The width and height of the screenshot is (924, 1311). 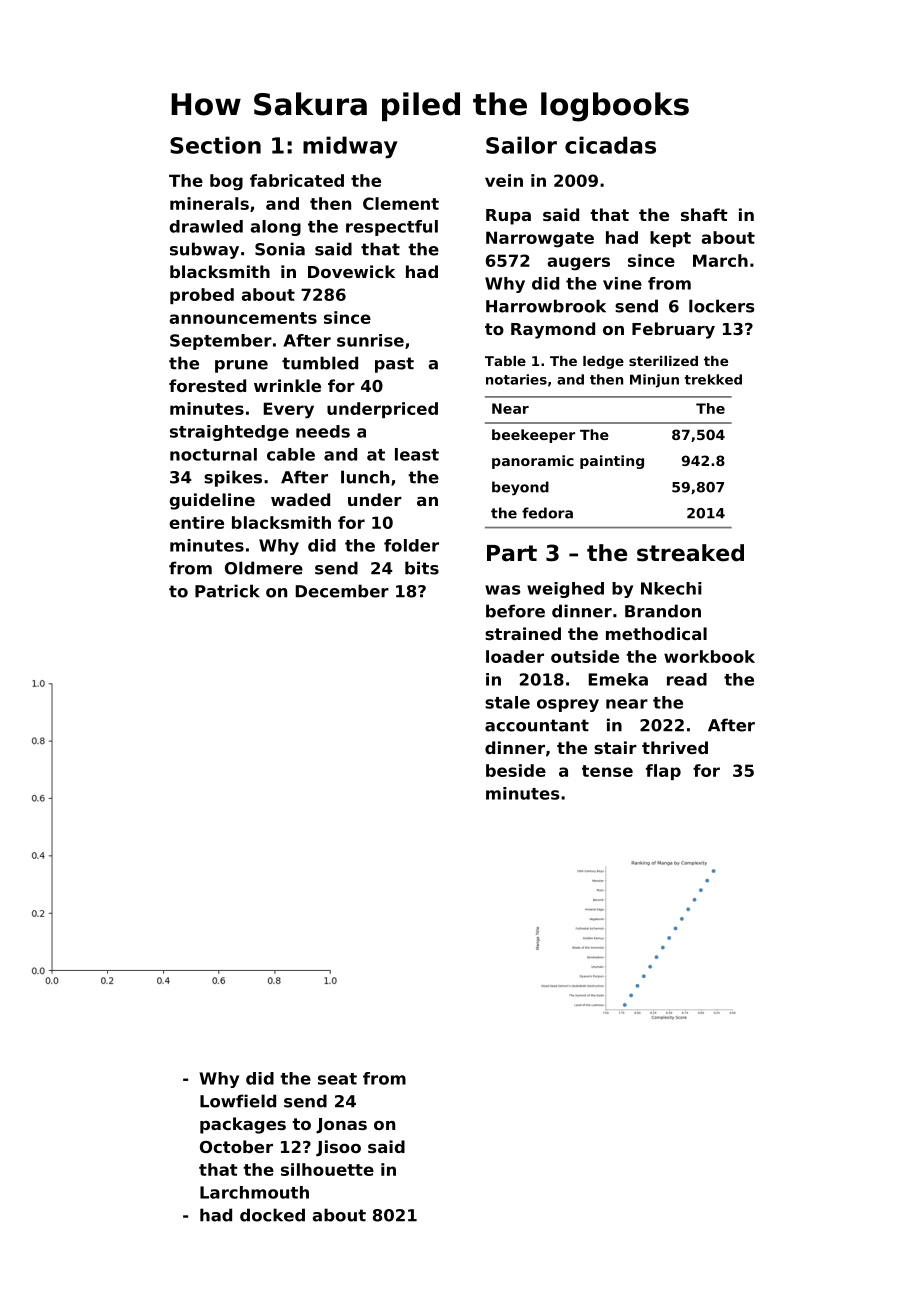 What do you see at coordinates (663, 772) in the screenshot?
I see `flap` at bounding box center [663, 772].
